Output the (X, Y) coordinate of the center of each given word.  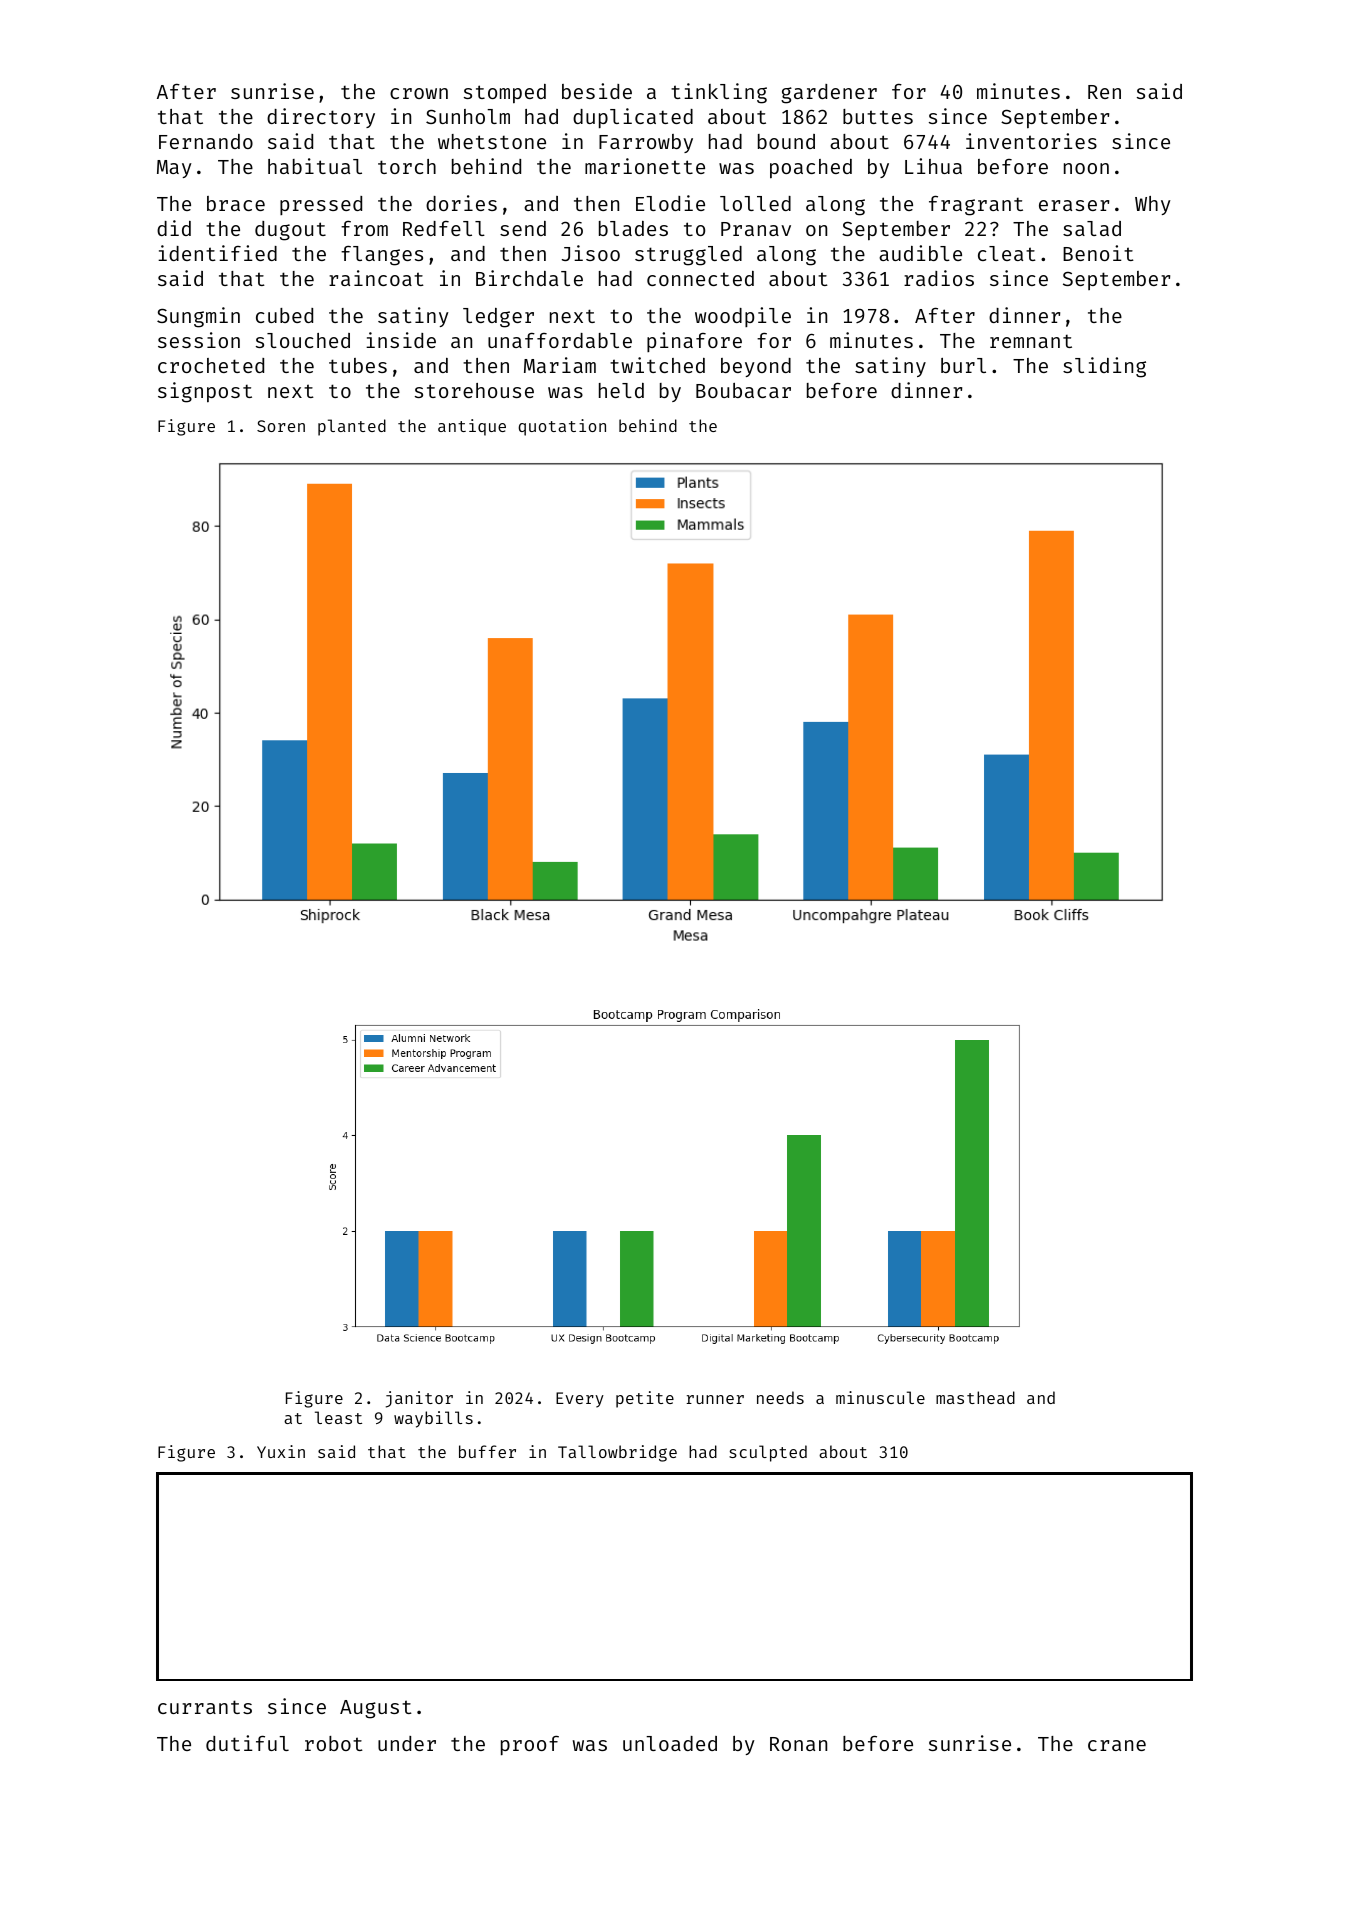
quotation (562, 427)
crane (1117, 1745)
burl (963, 365)
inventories (1031, 141)
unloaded (670, 1743)
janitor (419, 1399)
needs (780, 1397)
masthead (975, 1397)
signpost (205, 392)
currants (205, 1707)
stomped (505, 93)
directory (321, 118)
